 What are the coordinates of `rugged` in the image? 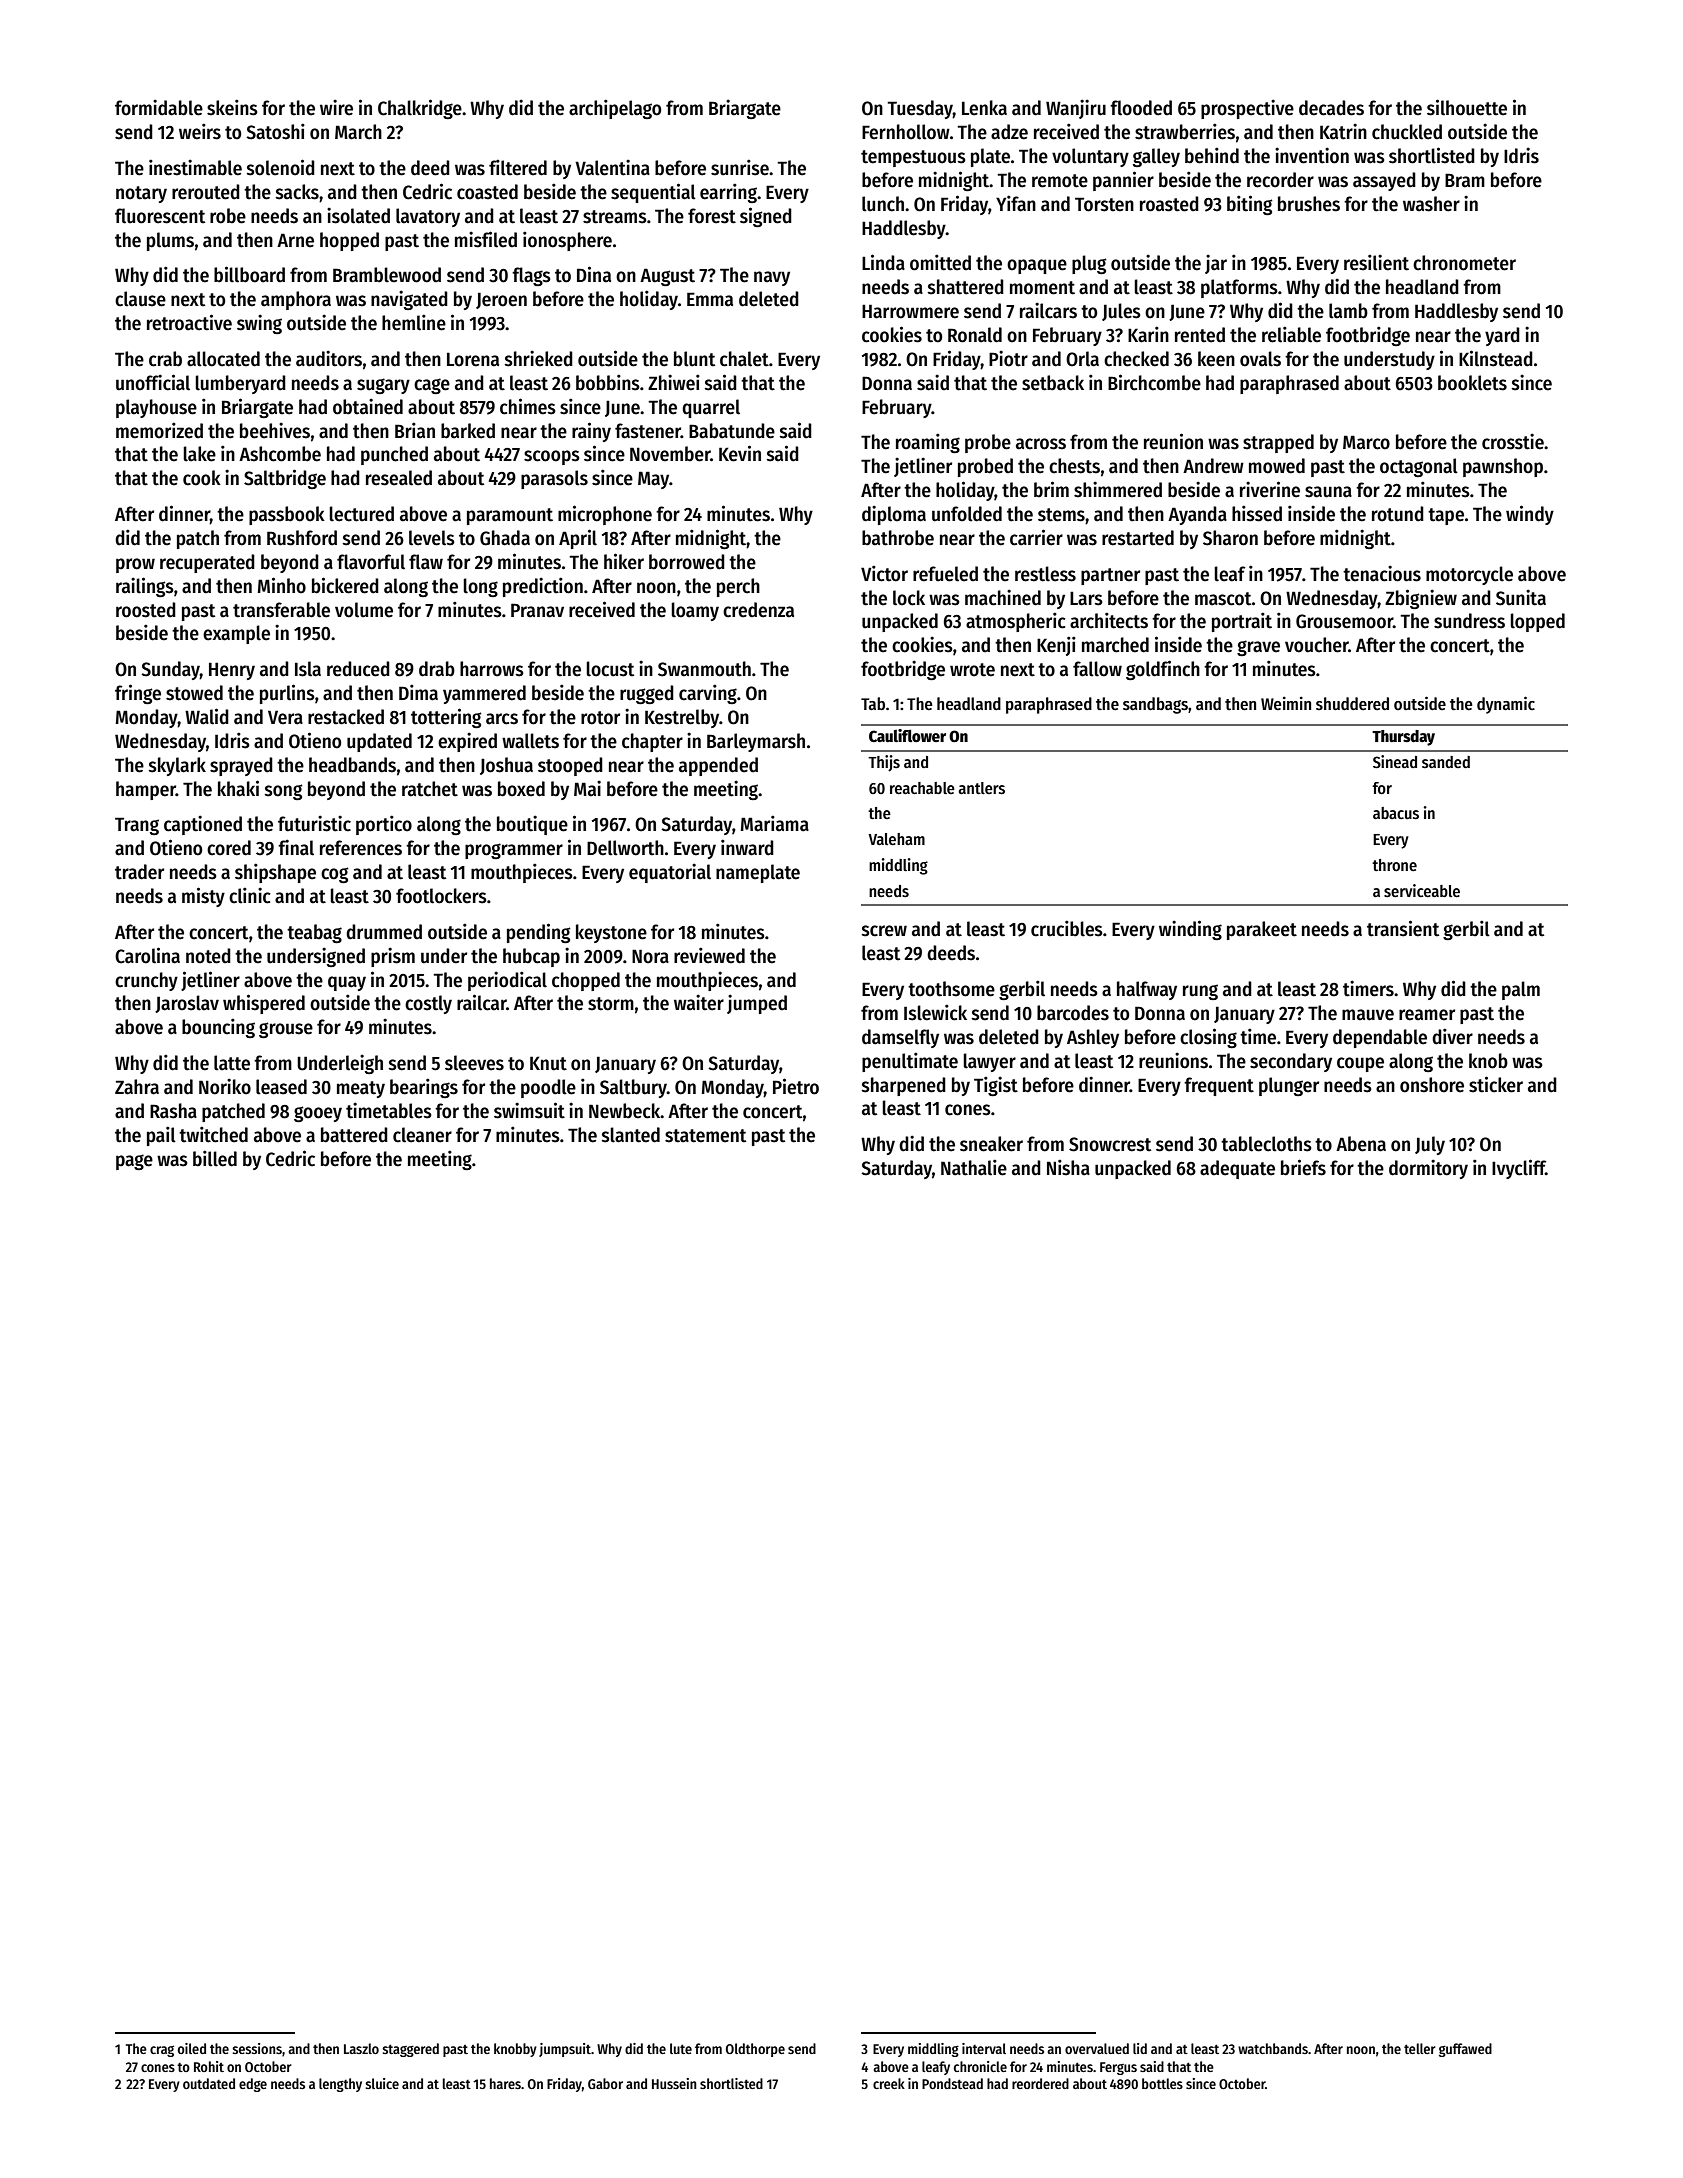 It's located at (647, 694).
